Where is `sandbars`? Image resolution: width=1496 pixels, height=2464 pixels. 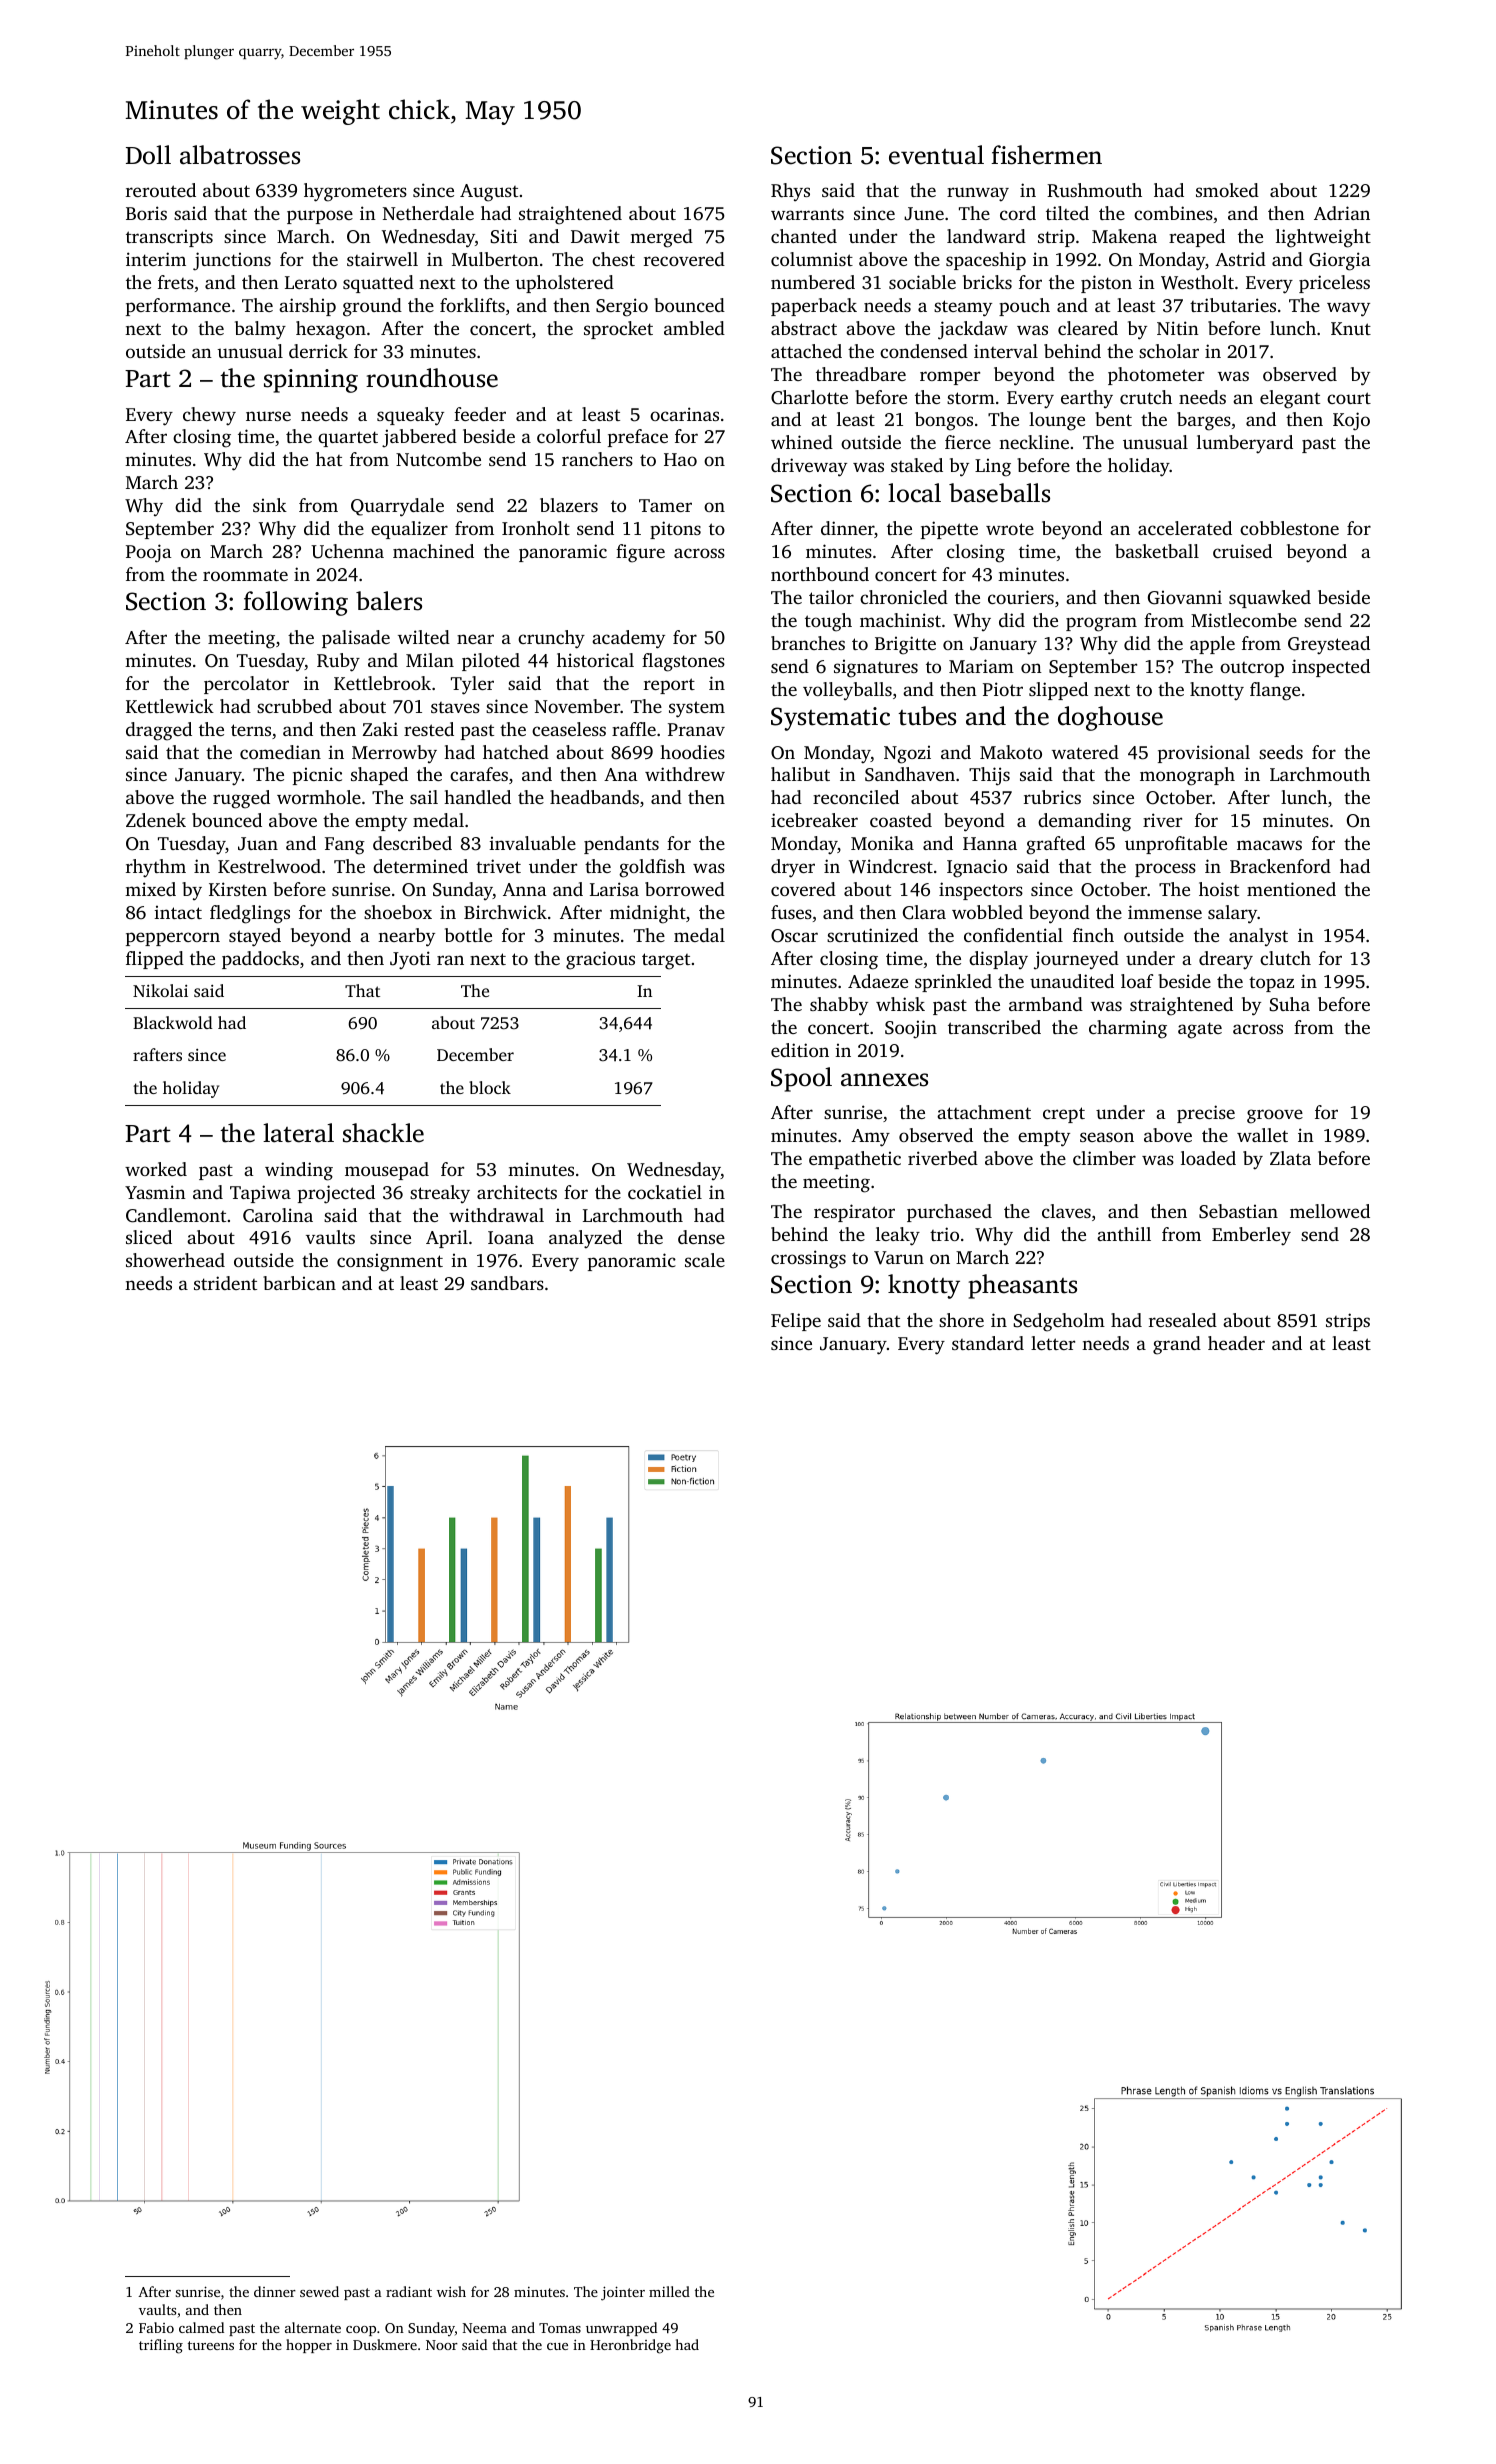
sandbars is located at coordinates (507, 1283).
